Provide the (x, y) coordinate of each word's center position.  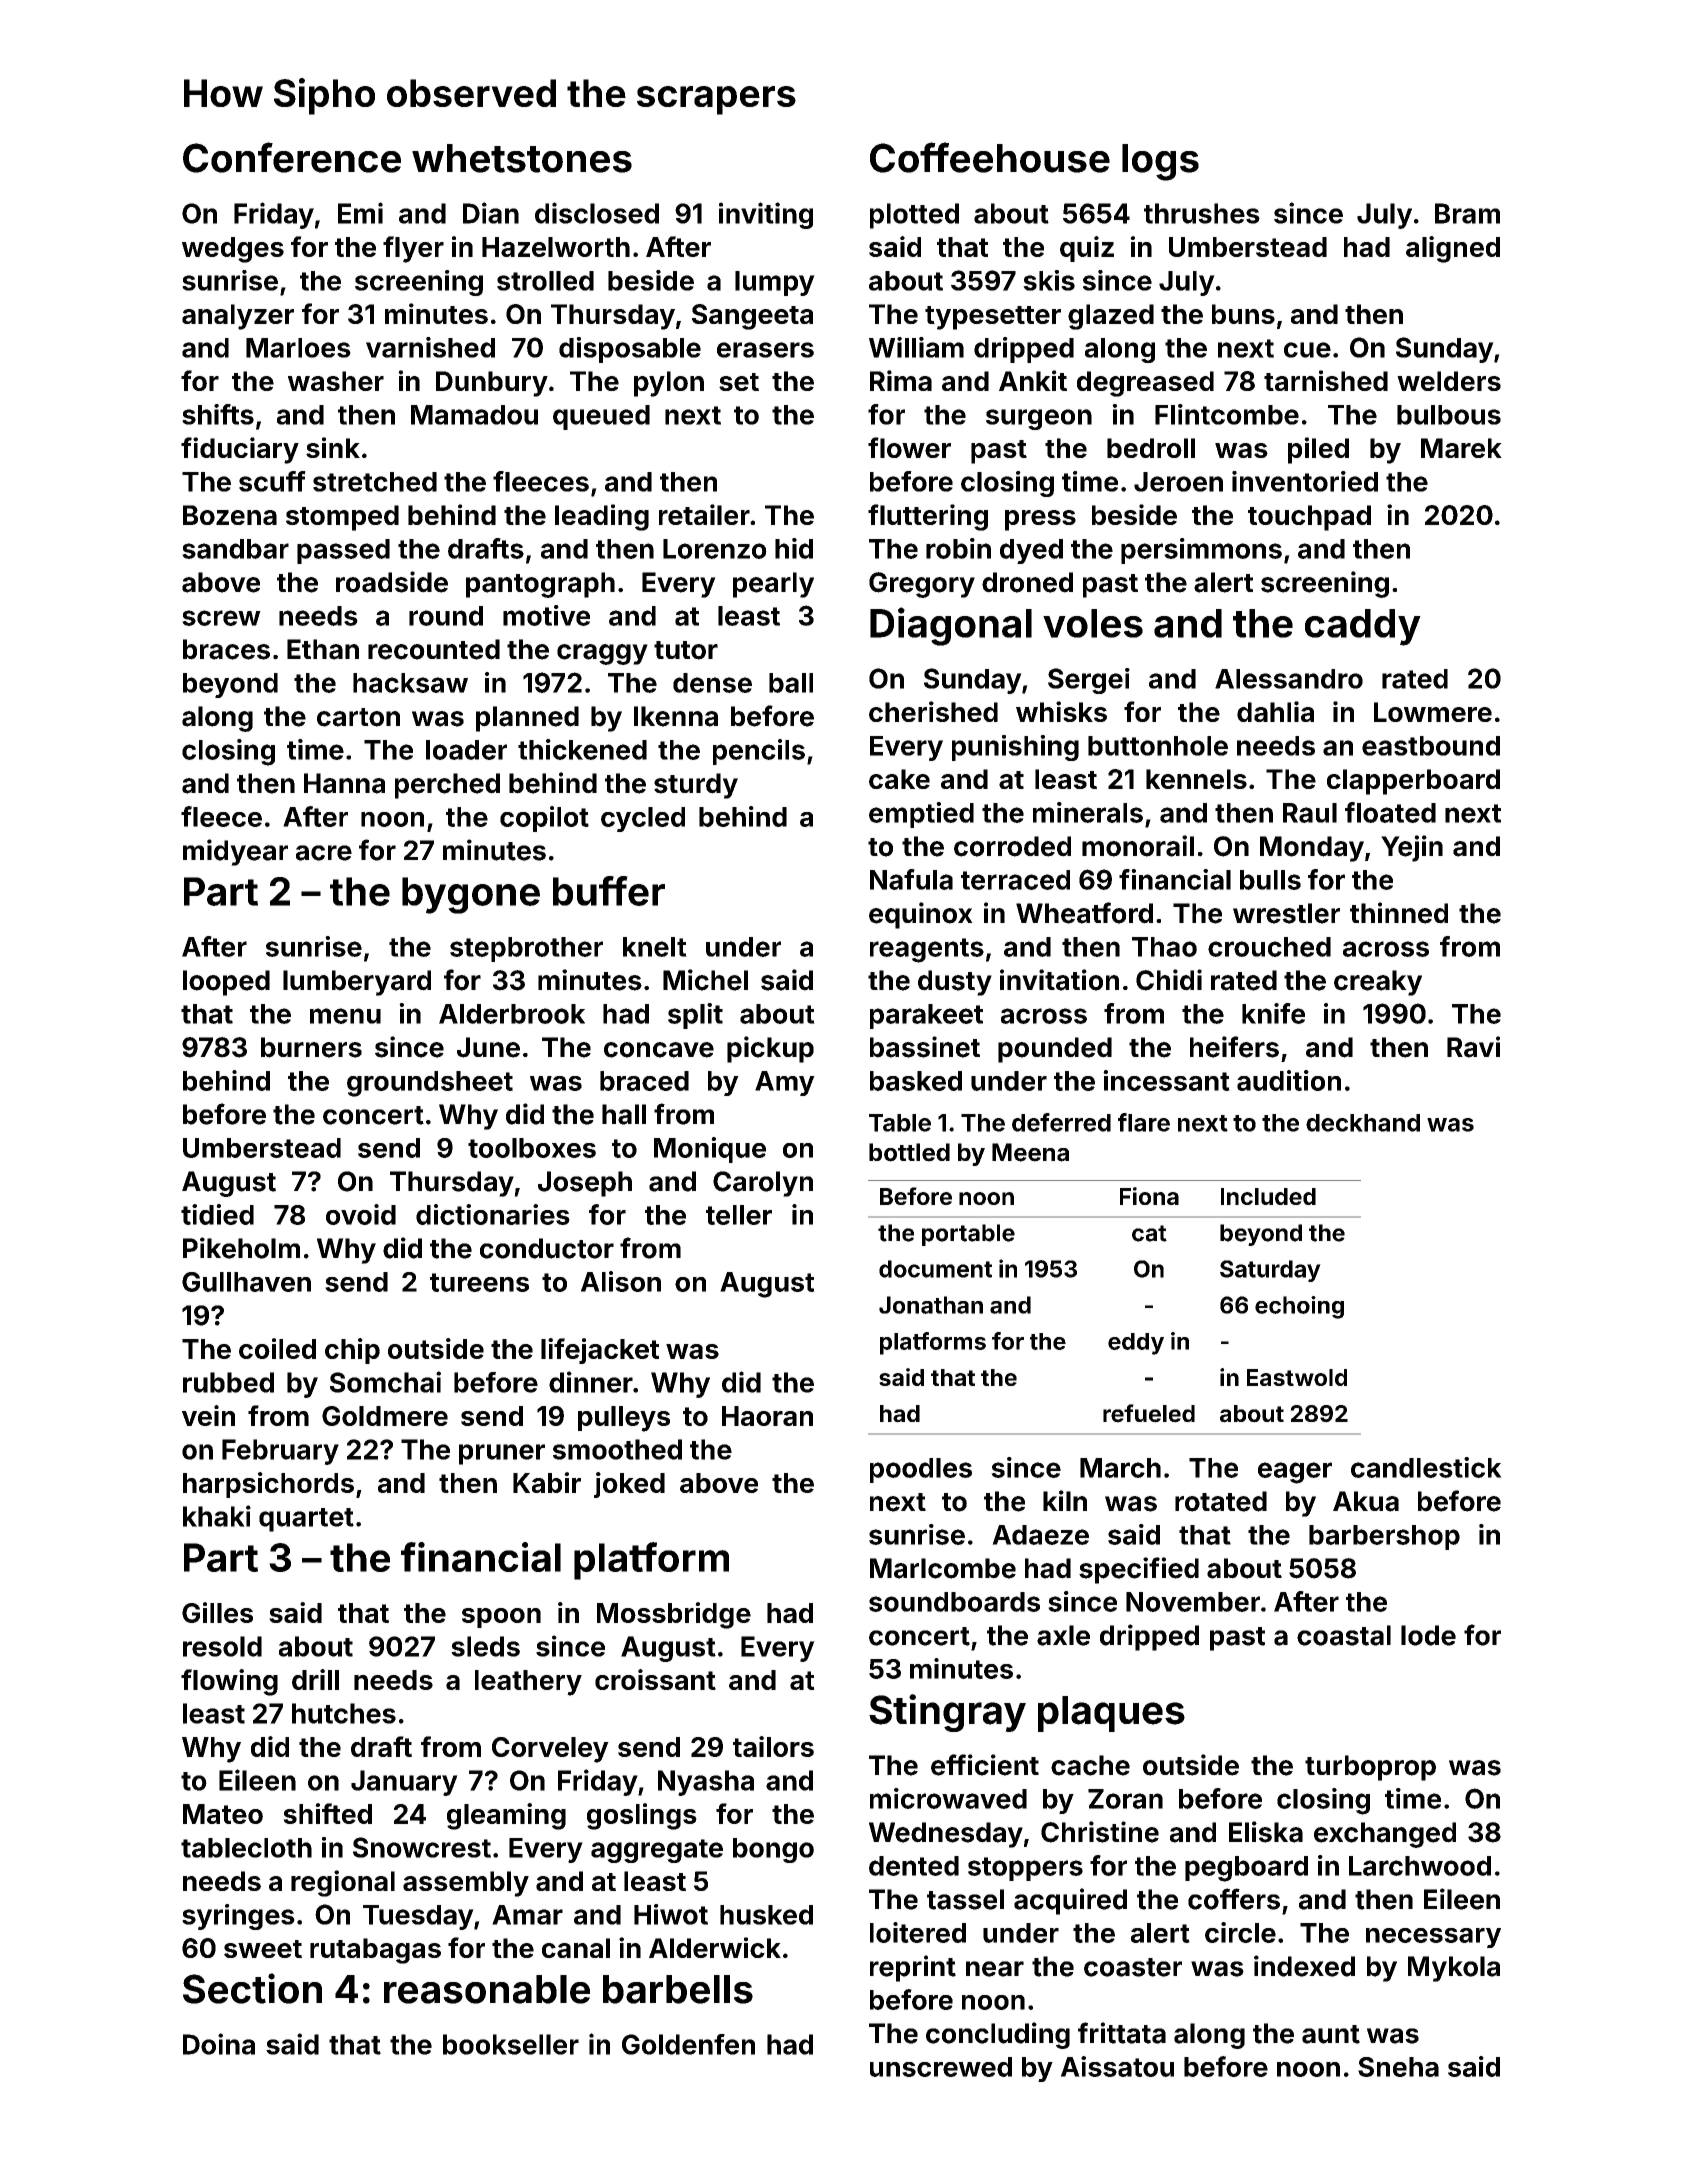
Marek (1461, 448)
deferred (1061, 1122)
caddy (1363, 627)
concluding (998, 2035)
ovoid (361, 1214)
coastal (1344, 1635)
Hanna (344, 783)
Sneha (1398, 2067)
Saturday (1270, 1271)
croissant (655, 1679)
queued (601, 417)
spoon (501, 1618)
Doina (219, 2044)
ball (791, 683)
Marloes (298, 348)
